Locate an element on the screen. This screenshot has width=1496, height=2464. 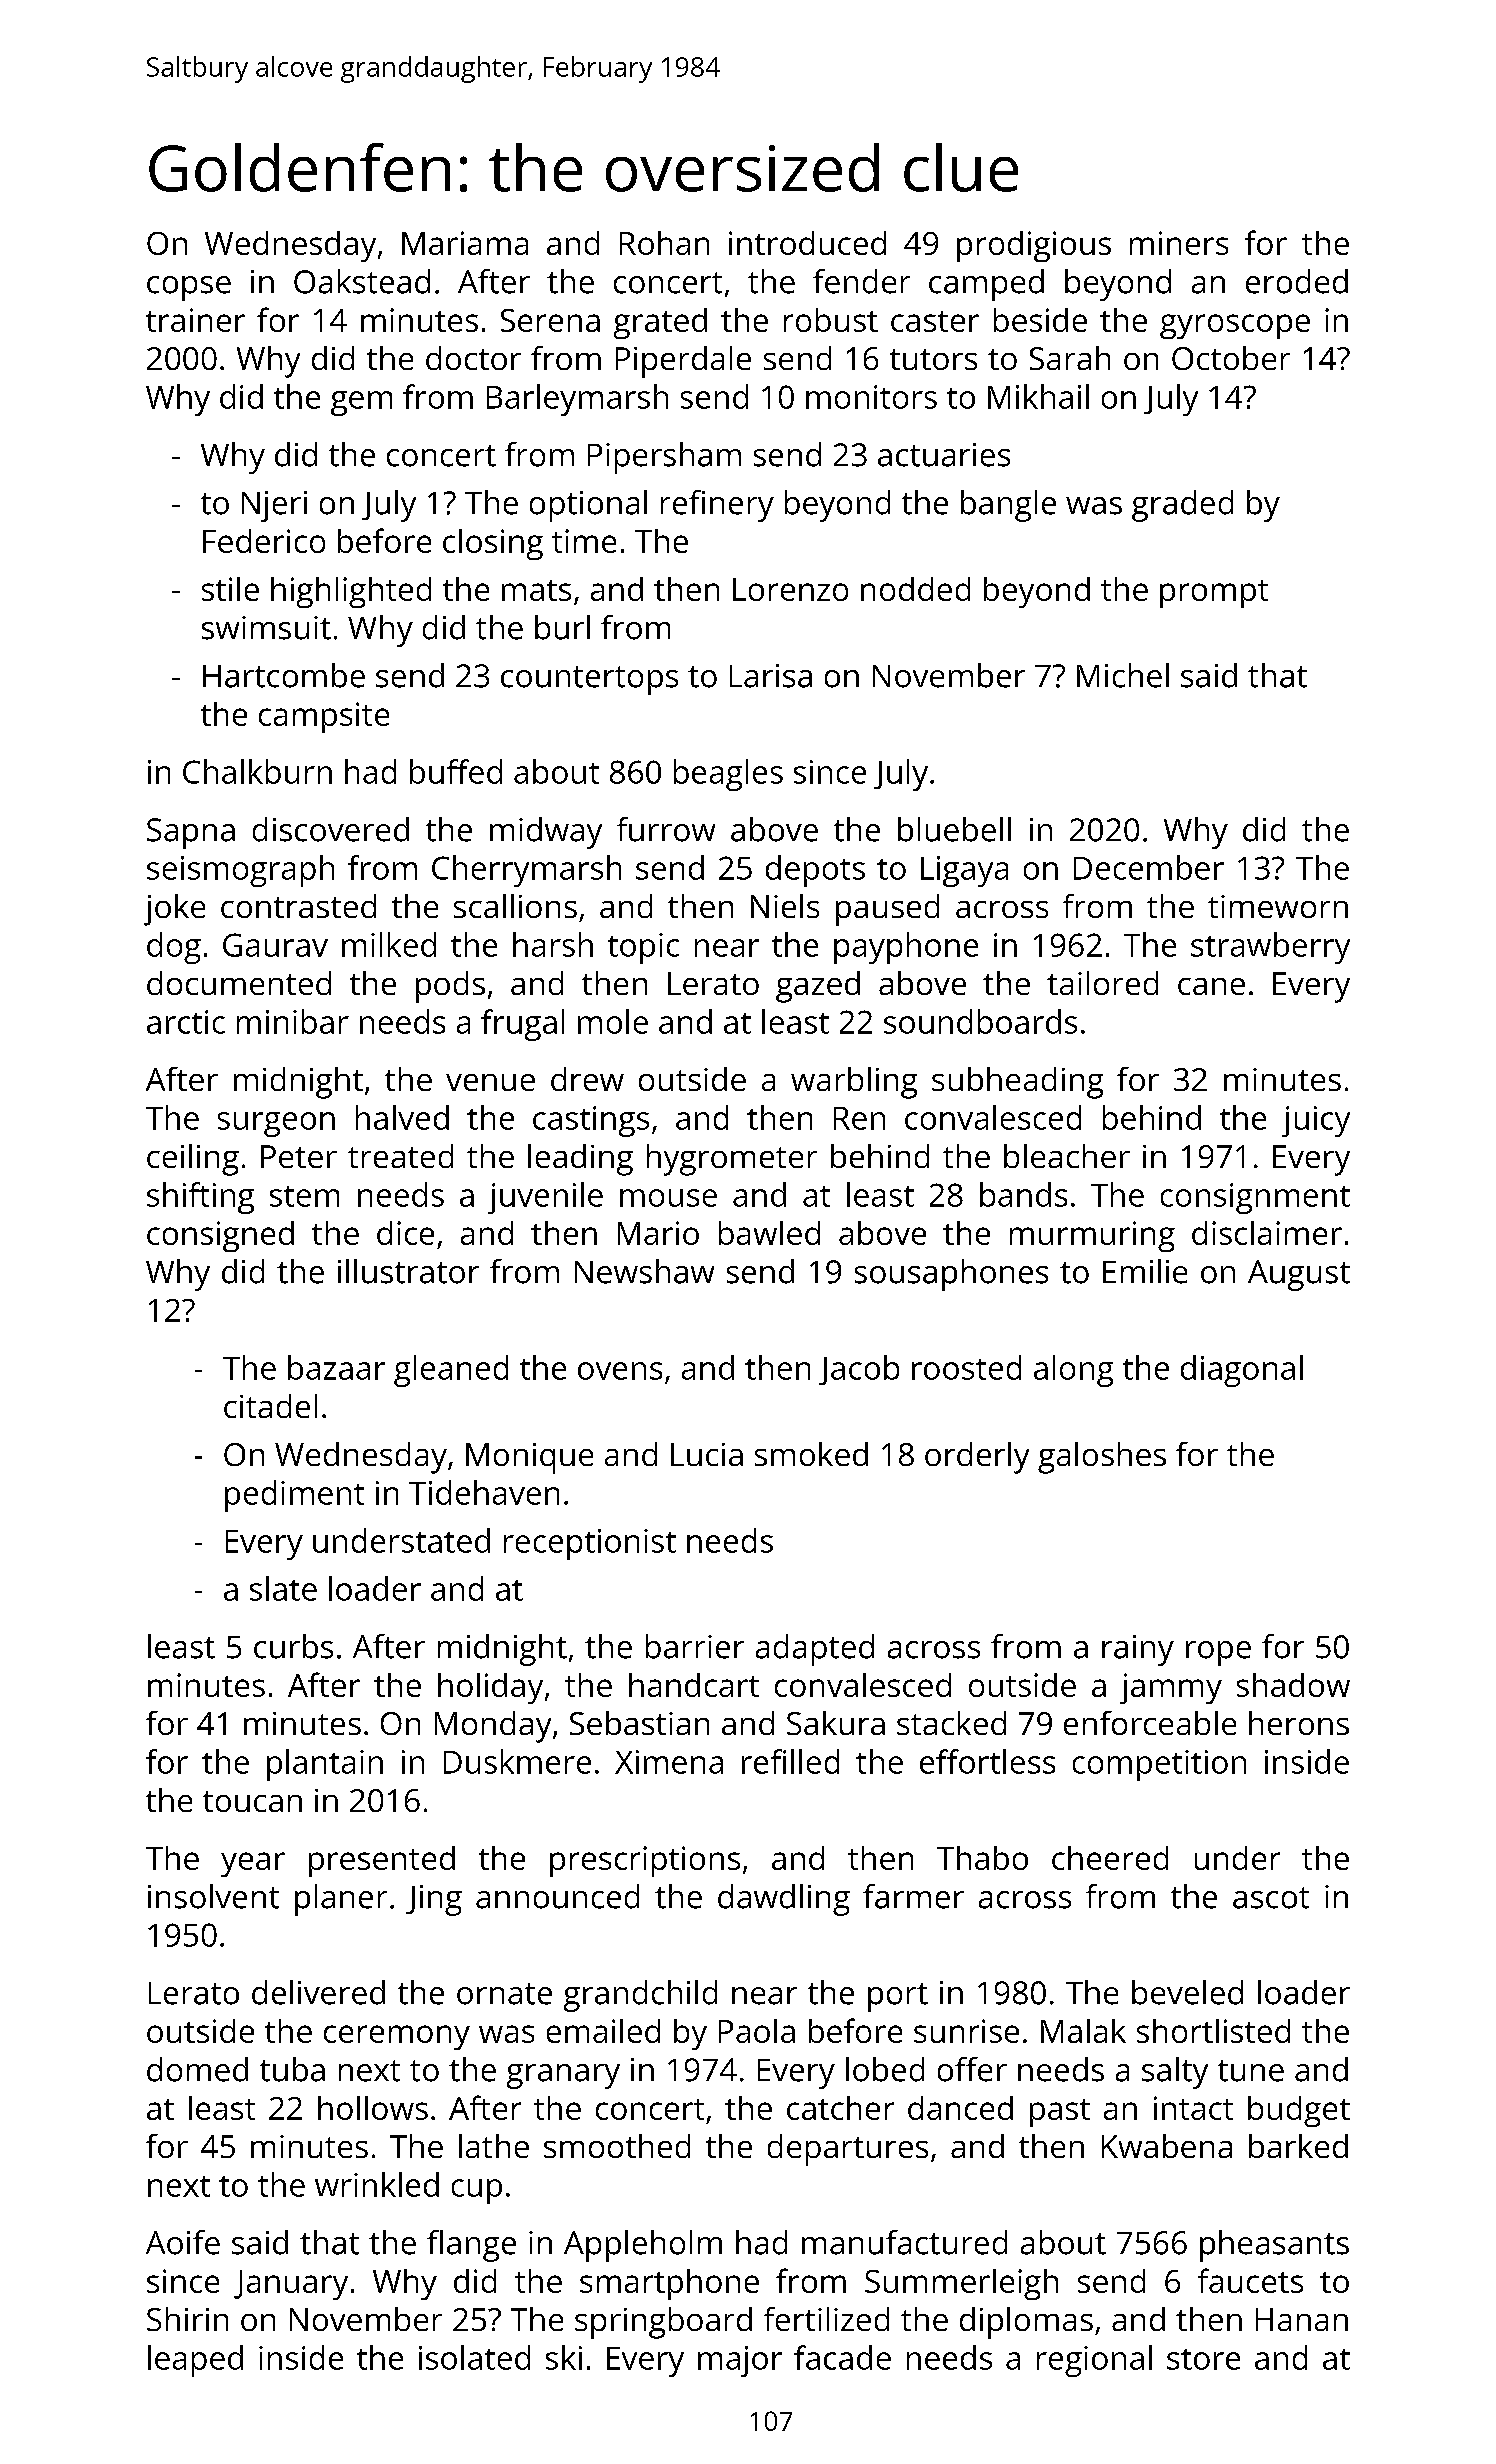
miners is located at coordinates (1179, 243).
